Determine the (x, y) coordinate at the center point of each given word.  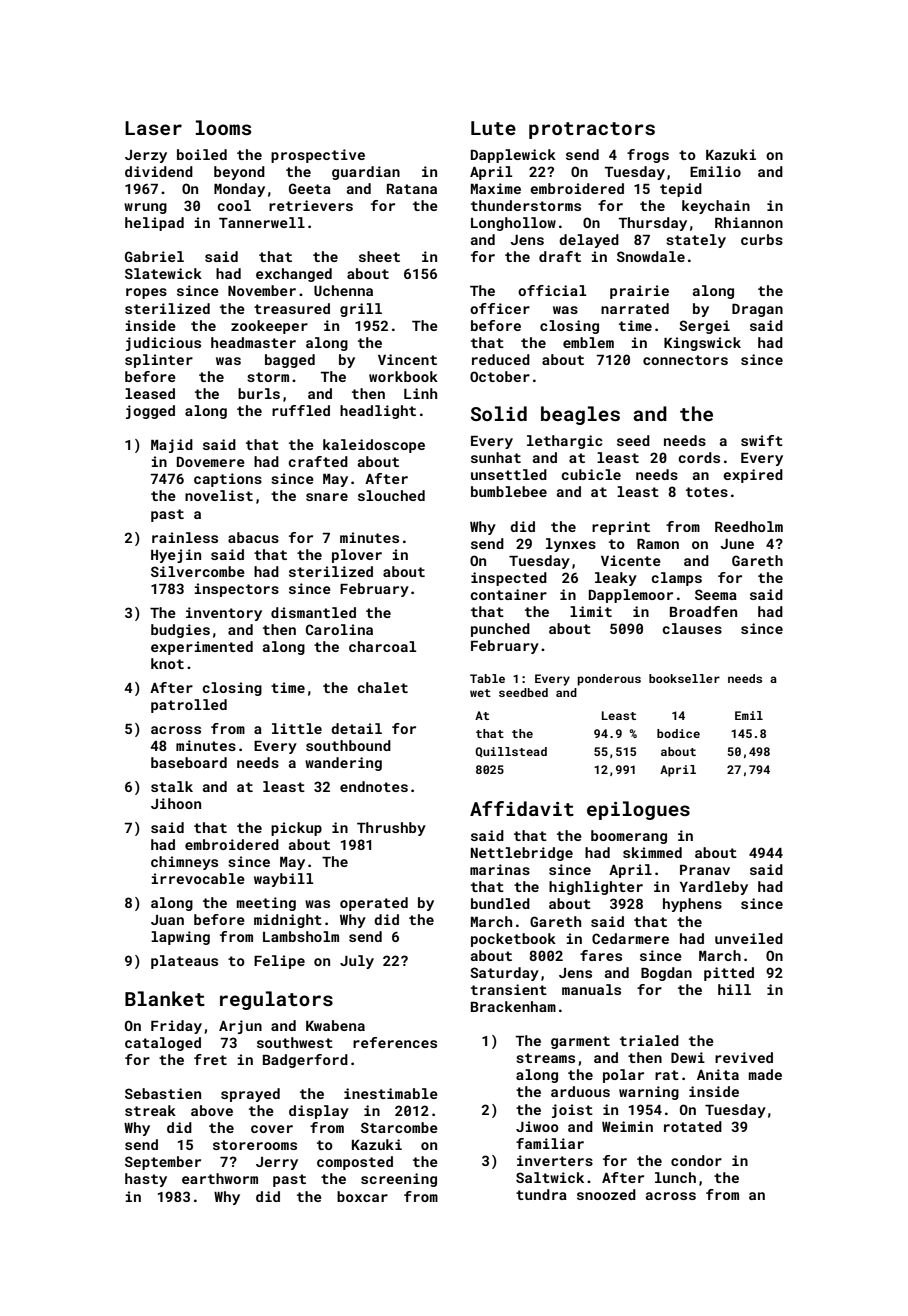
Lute (493, 128)
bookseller (684, 678)
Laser (153, 128)
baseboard (189, 762)
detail (356, 728)
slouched (391, 495)
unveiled (749, 938)
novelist (219, 495)
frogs (648, 156)
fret (210, 1059)
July (357, 962)
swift (762, 440)
